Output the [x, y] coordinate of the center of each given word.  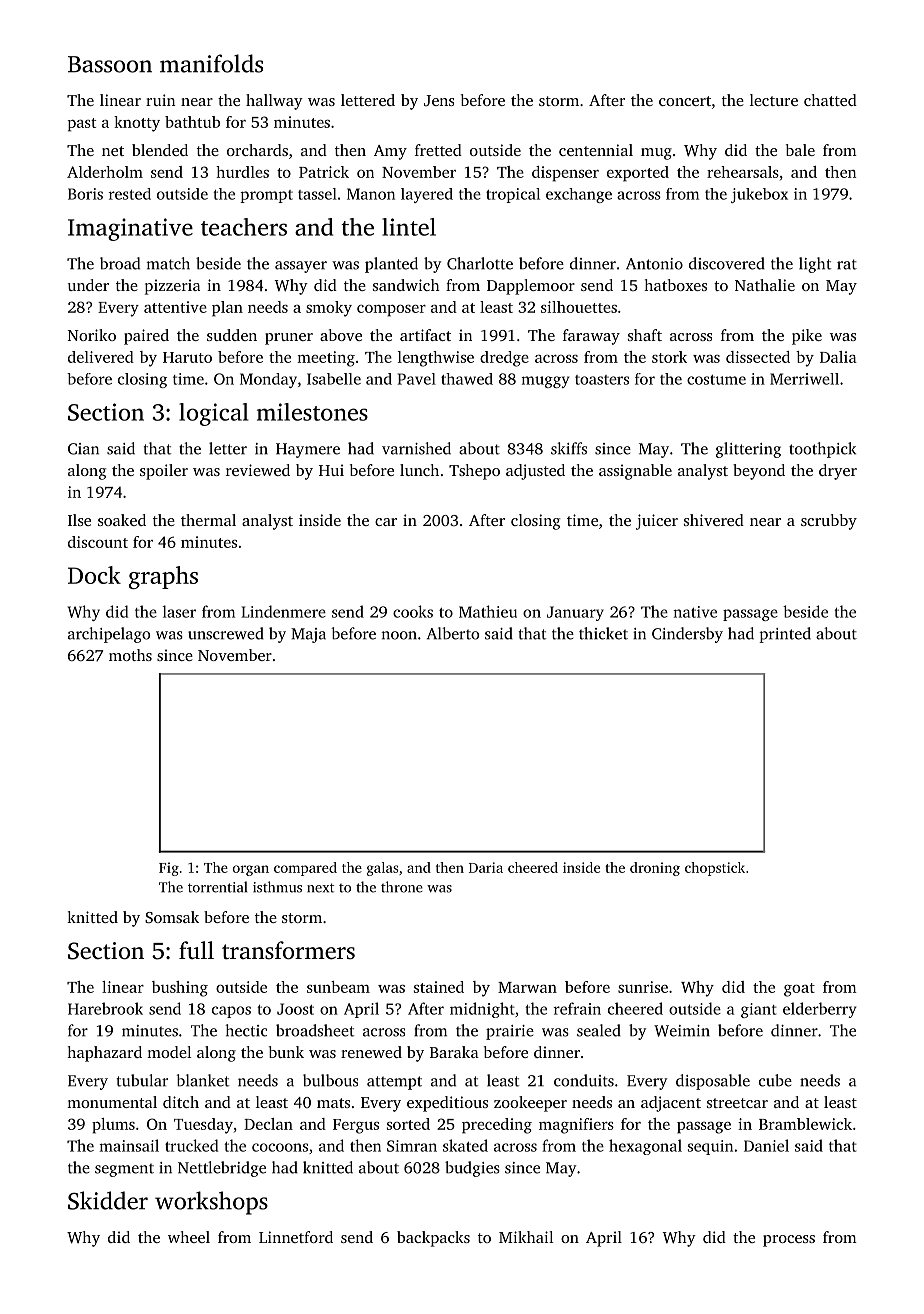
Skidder [108, 1200]
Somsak [172, 917]
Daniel [766, 1145]
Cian [83, 449]
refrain [577, 1008]
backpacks [433, 1239]
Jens [439, 100]
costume [716, 380]
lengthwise [436, 359]
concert [685, 101]
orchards [257, 150]
